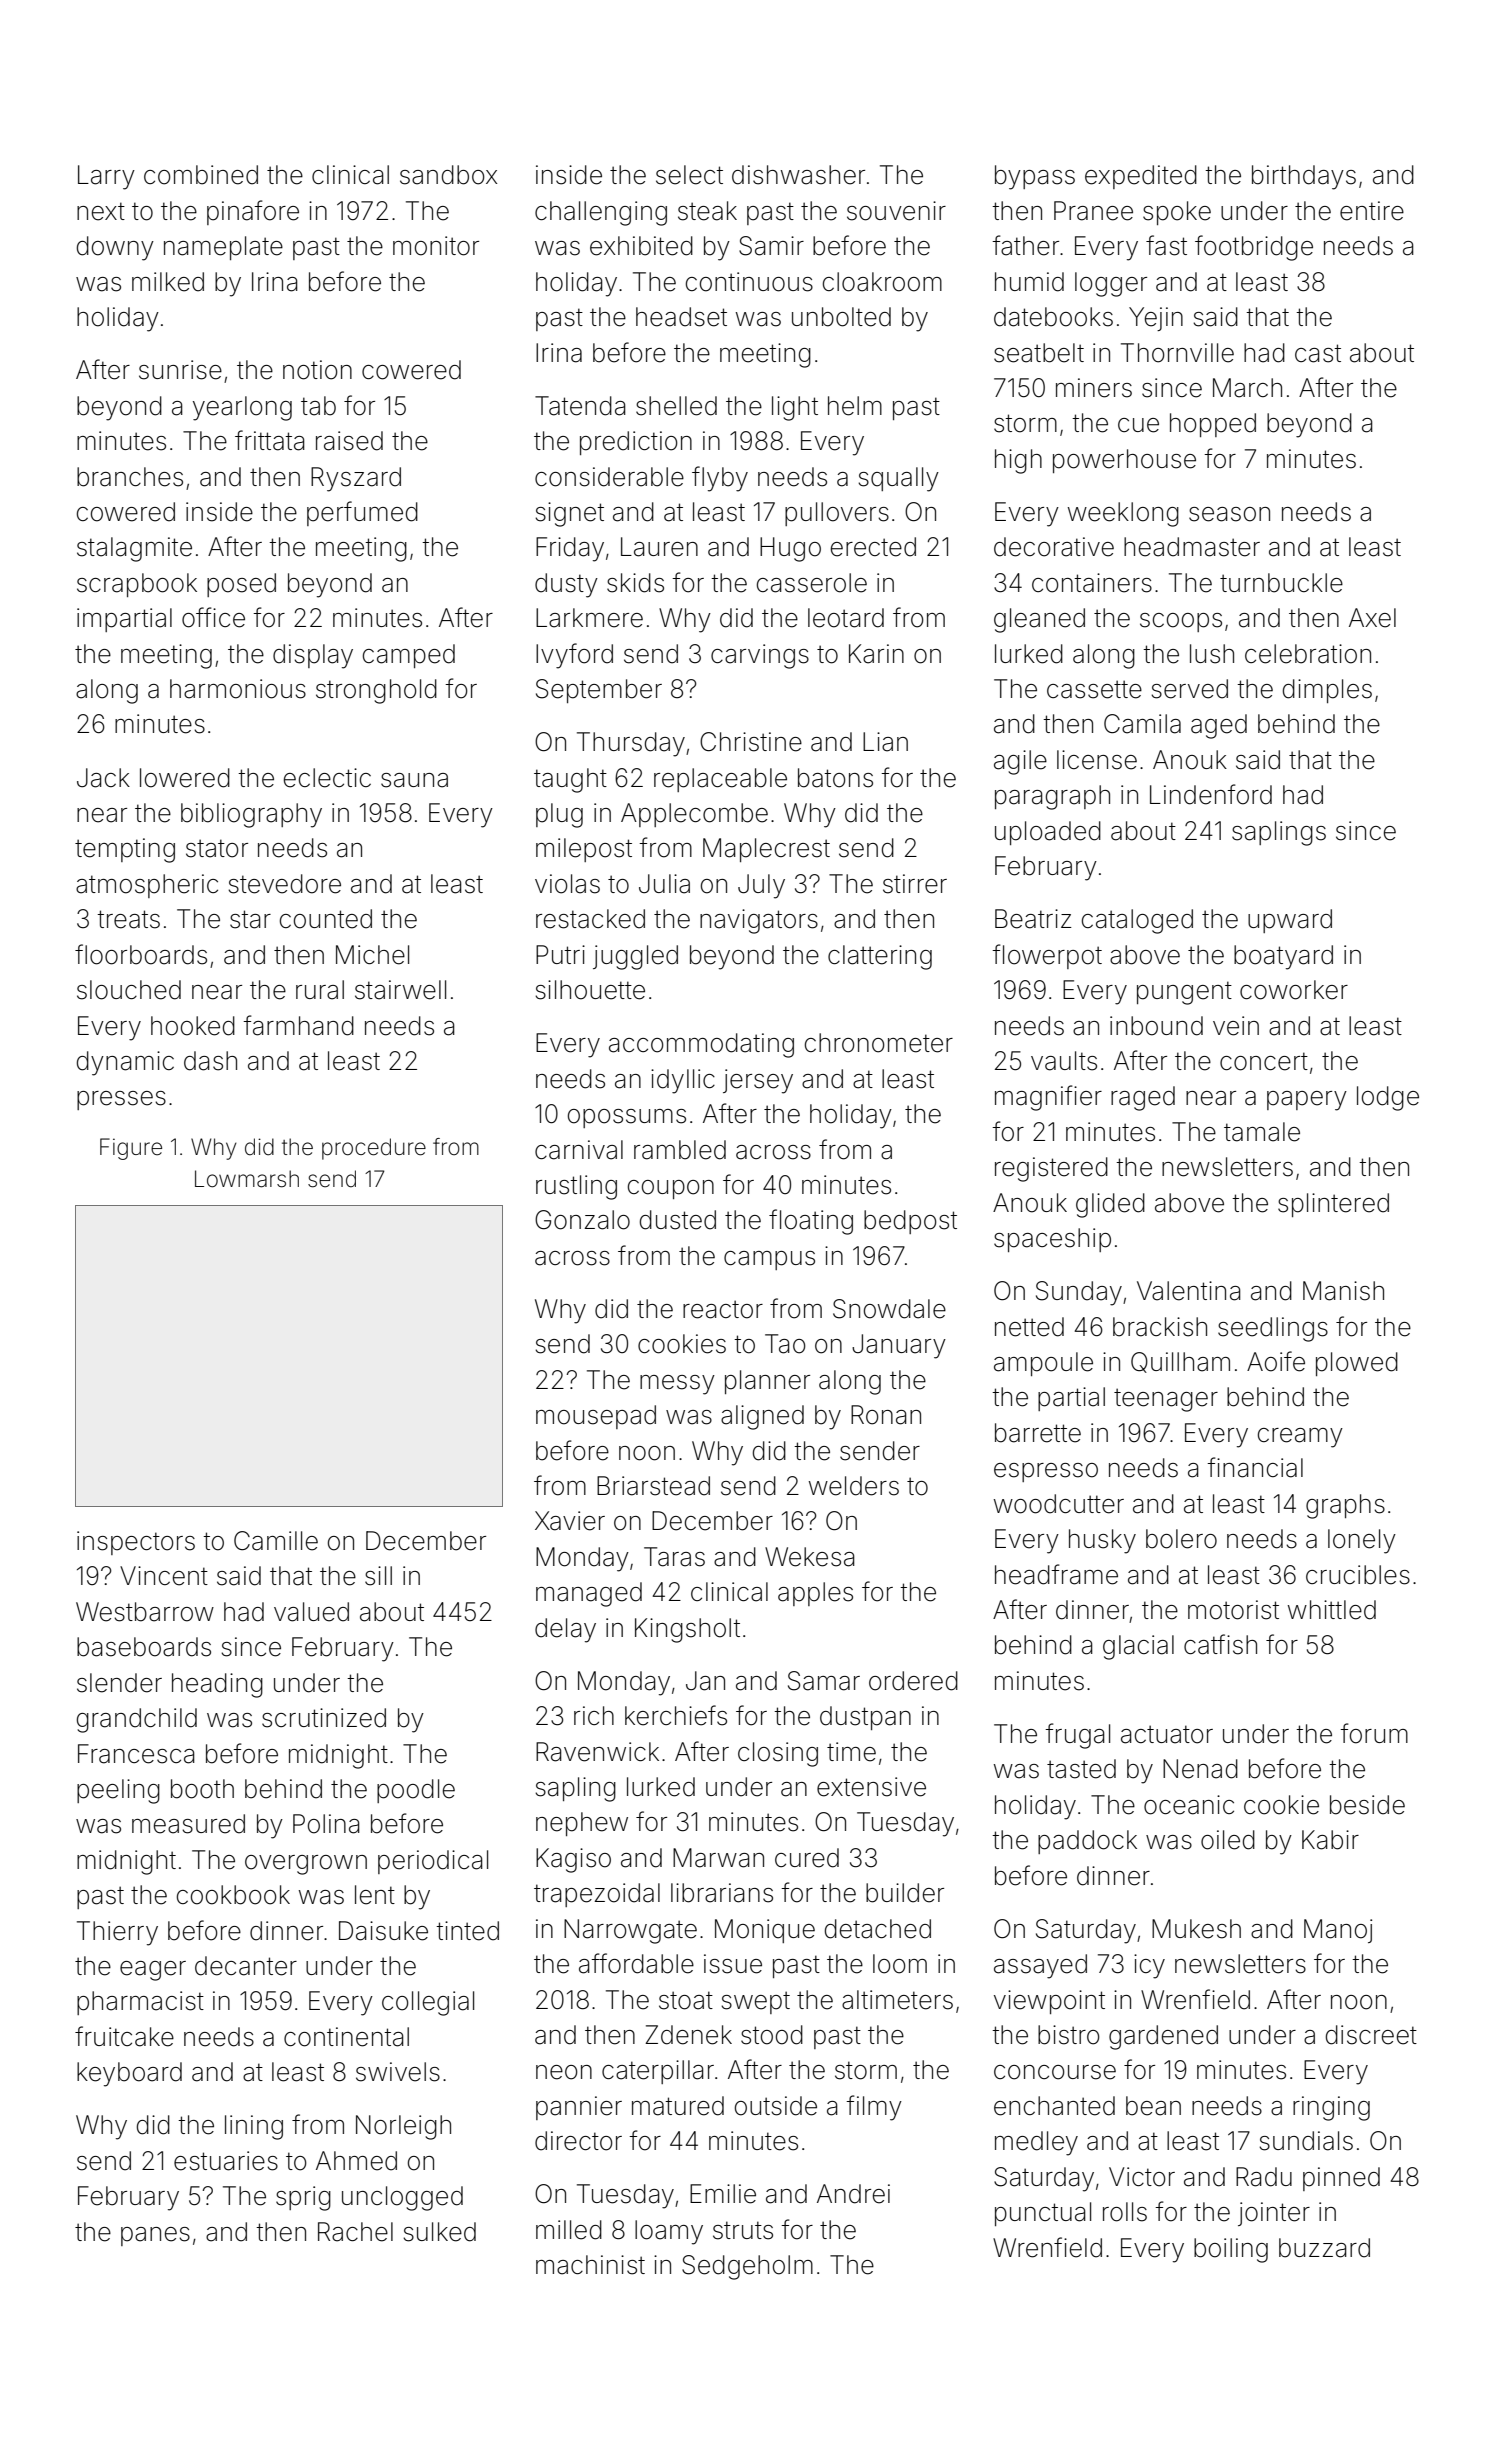 This screenshot has height=2464, width=1496. What do you see at coordinates (155, 2236) in the screenshot?
I see `panes` at bounding box center [155, 2236].
